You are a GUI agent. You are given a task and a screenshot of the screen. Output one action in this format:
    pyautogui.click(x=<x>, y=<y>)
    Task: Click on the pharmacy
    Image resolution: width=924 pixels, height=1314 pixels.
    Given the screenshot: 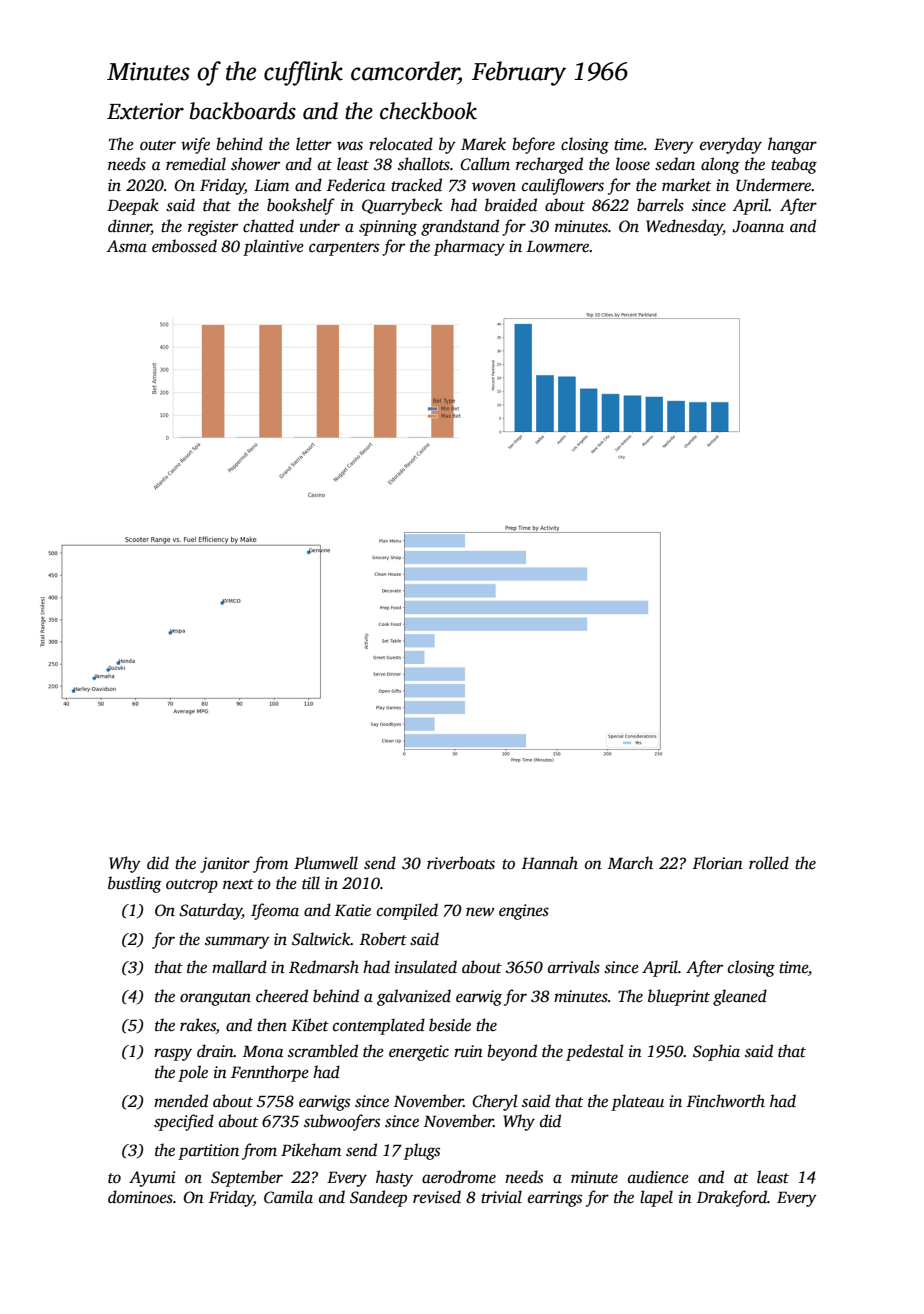 What is the action you would take?
    pyautogui.click(x=469, y=247)
